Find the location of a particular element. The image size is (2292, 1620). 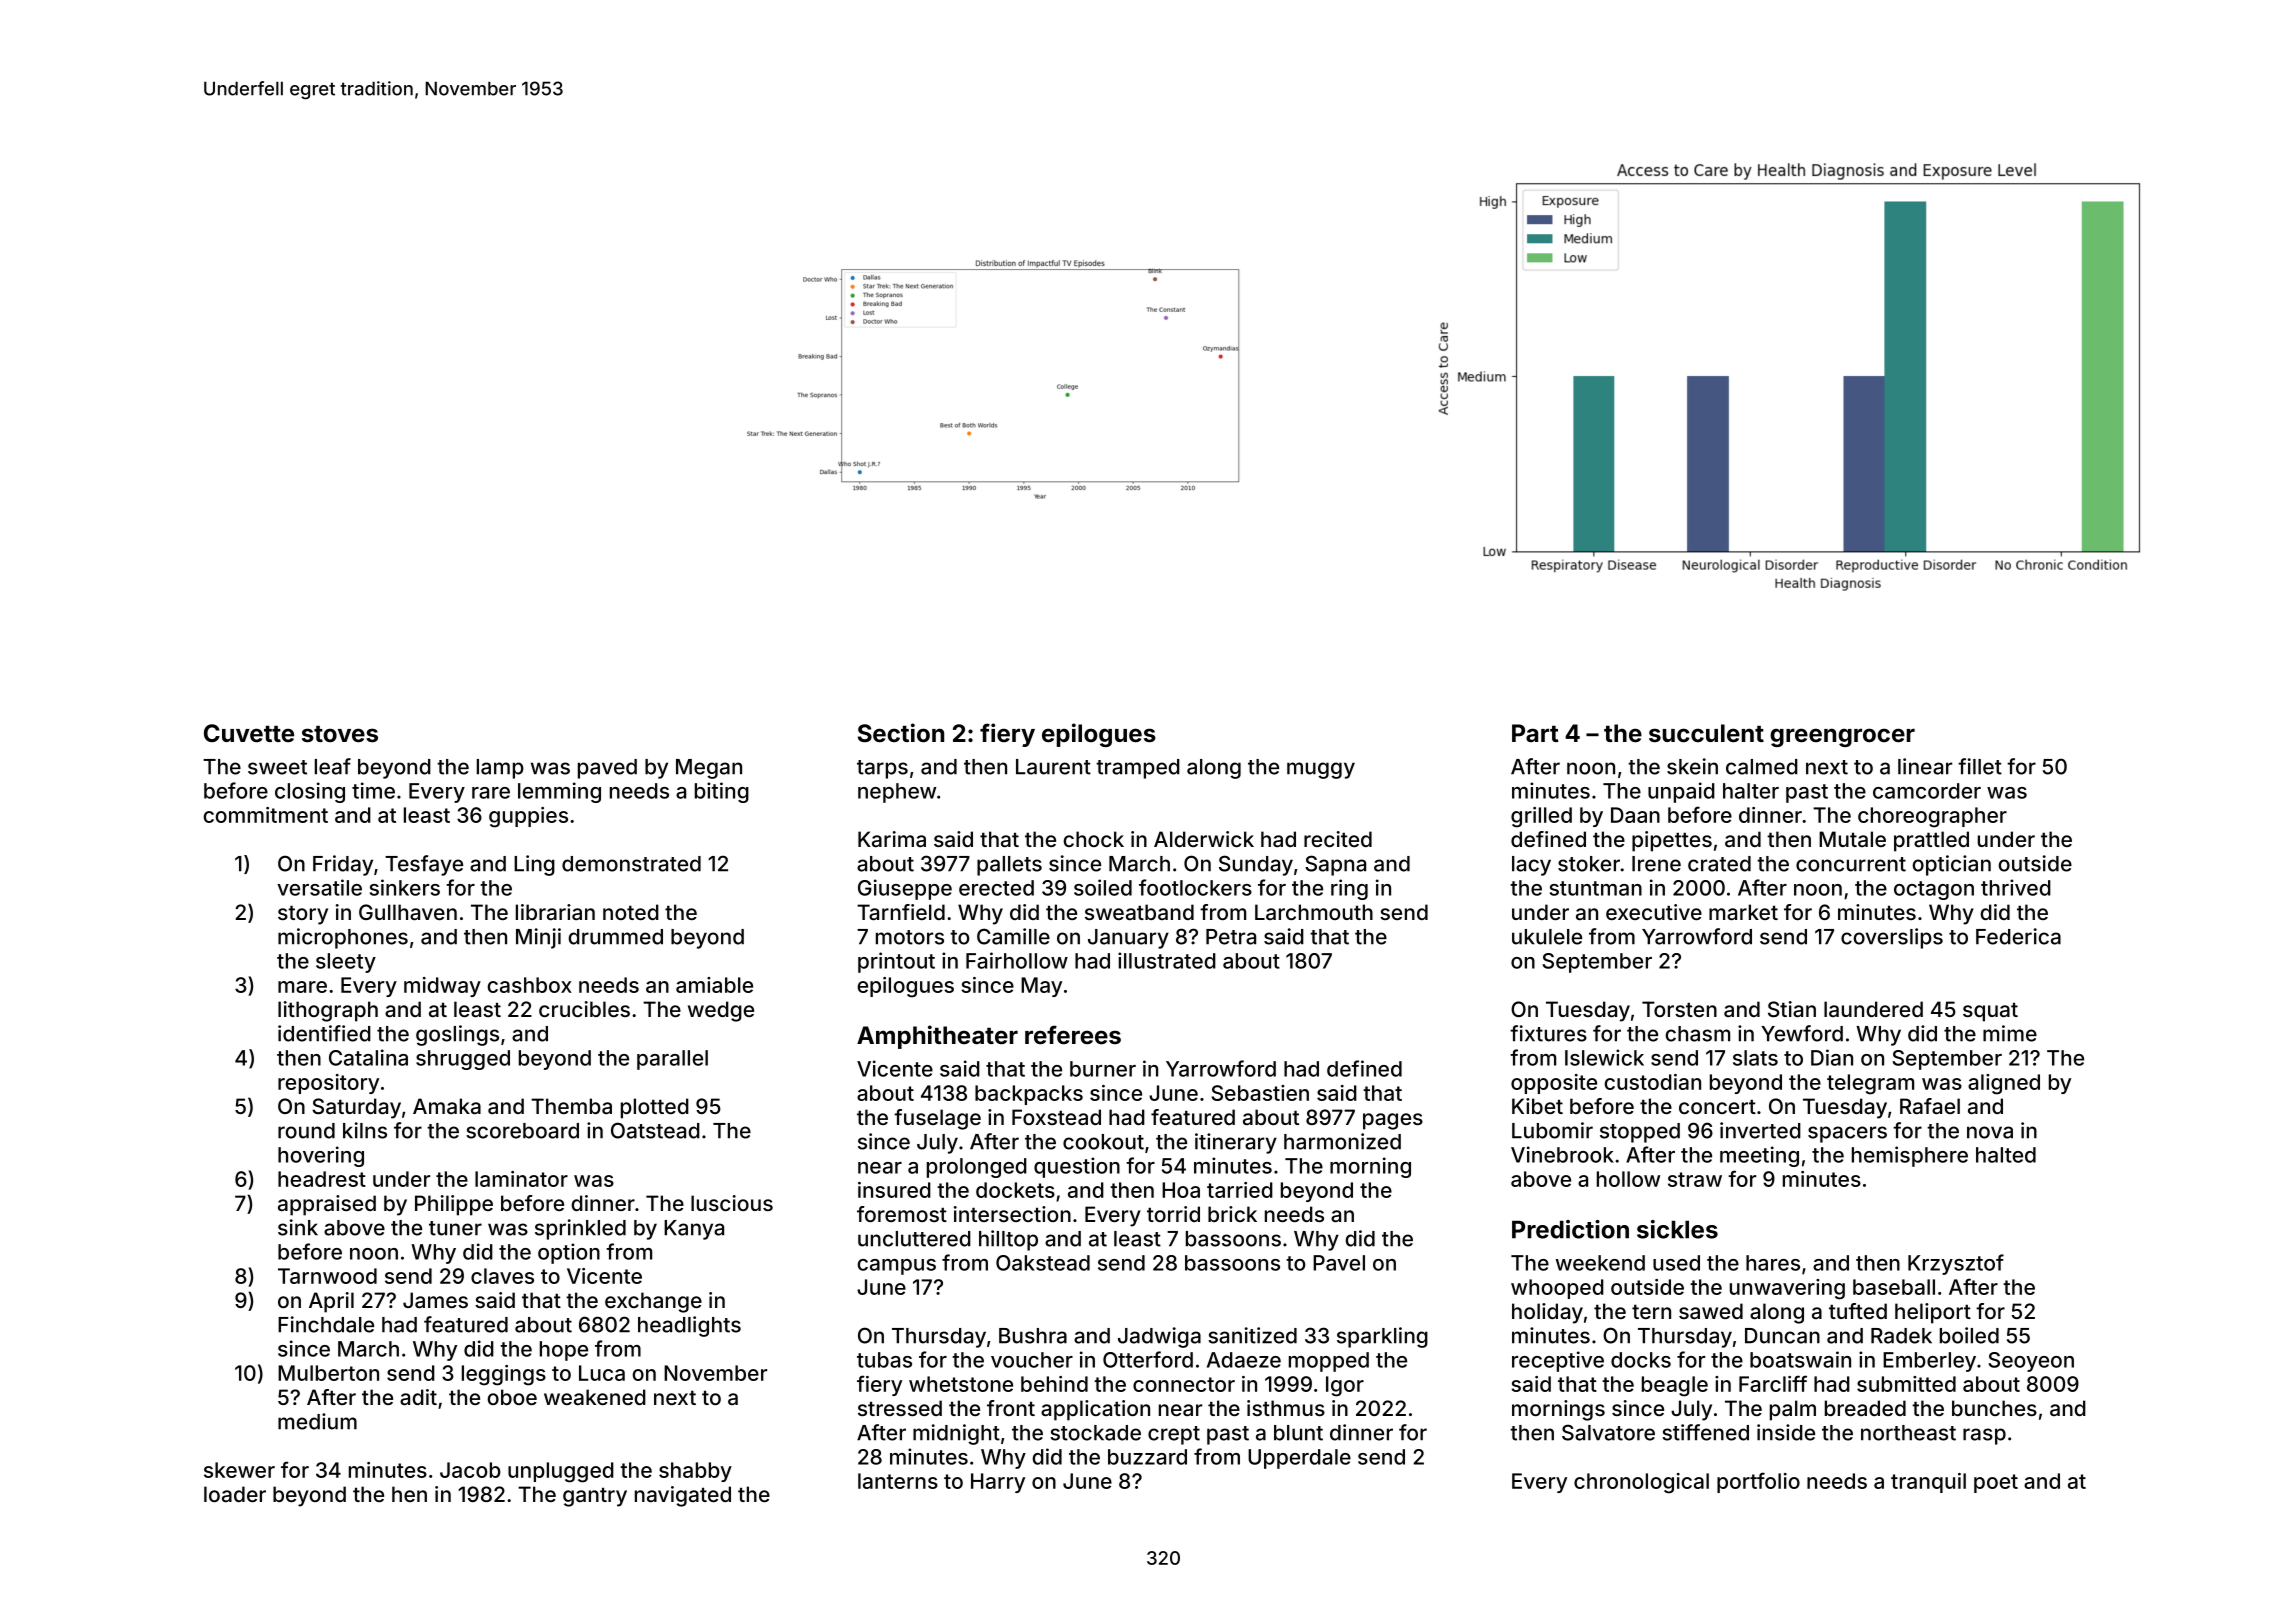

executive is located at coordinates (1654, 912).
